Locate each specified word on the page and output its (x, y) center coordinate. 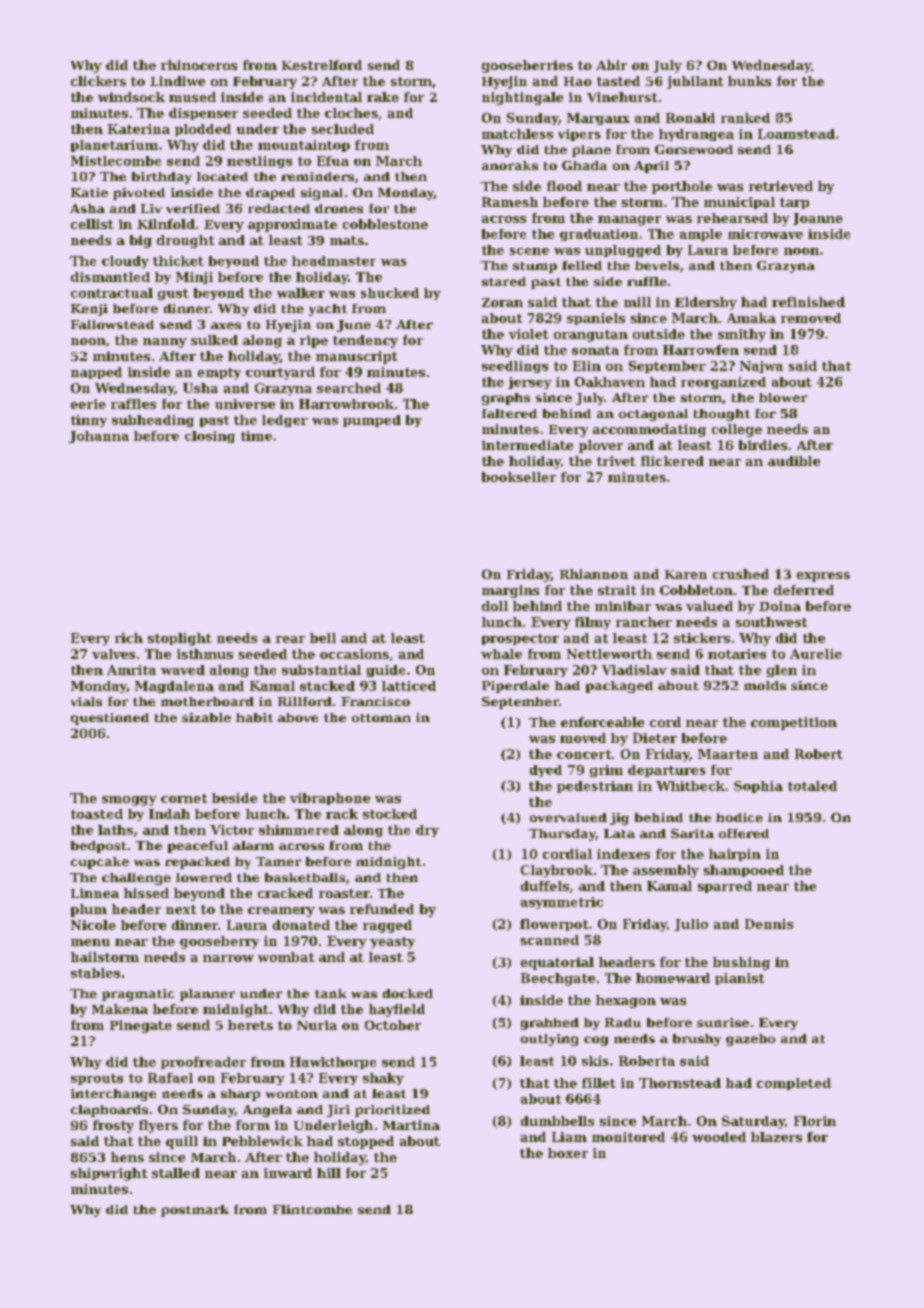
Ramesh (510, 202)
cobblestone (385, 224)
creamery (281, 912)
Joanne (818, 219)
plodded (203, 130)
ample (701, 235)
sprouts (97, 1079)
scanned (550, 940)
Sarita (692, 833)
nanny (165, 343)
